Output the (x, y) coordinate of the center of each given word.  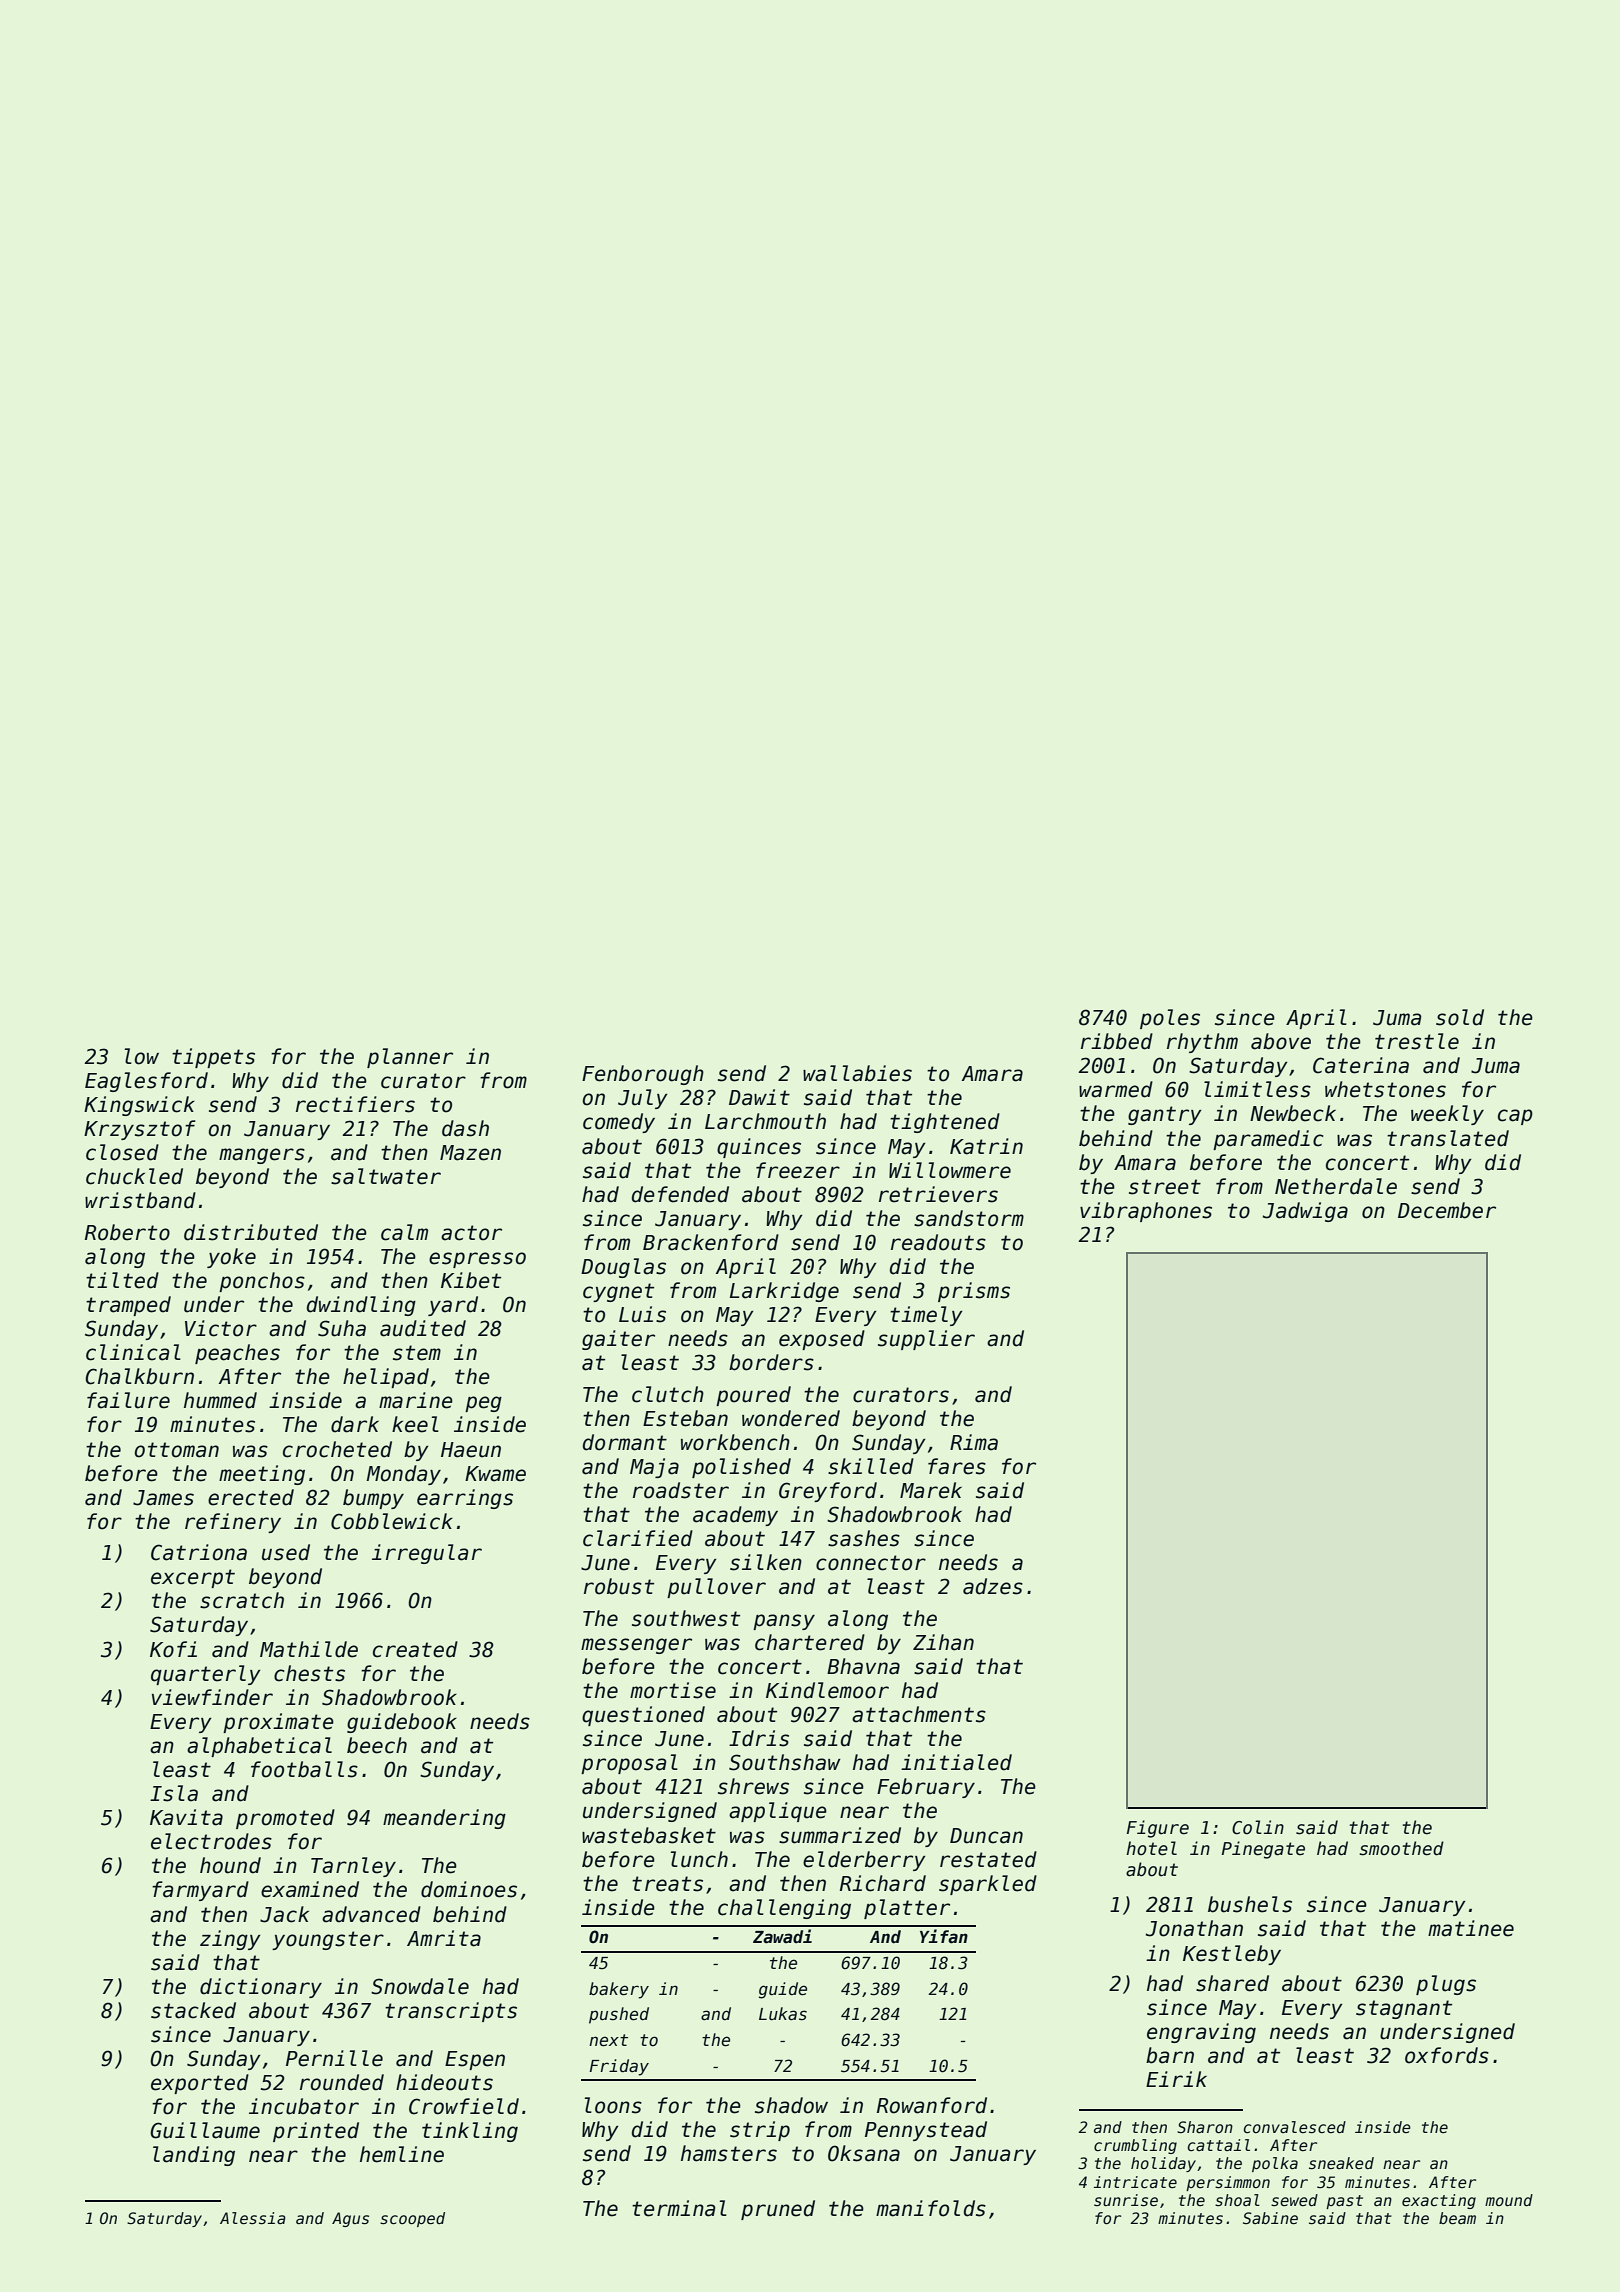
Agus (350, 2219)
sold (1460, 1017)
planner (410, 1058)
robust (619, 1586)
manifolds (931, 2208)
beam (1457, 2218)
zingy (230, 1940)
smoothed (1401, 1848)
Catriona (199, 1552)
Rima (974, 1442)
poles (1170, 1019)
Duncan (986, 1836)
